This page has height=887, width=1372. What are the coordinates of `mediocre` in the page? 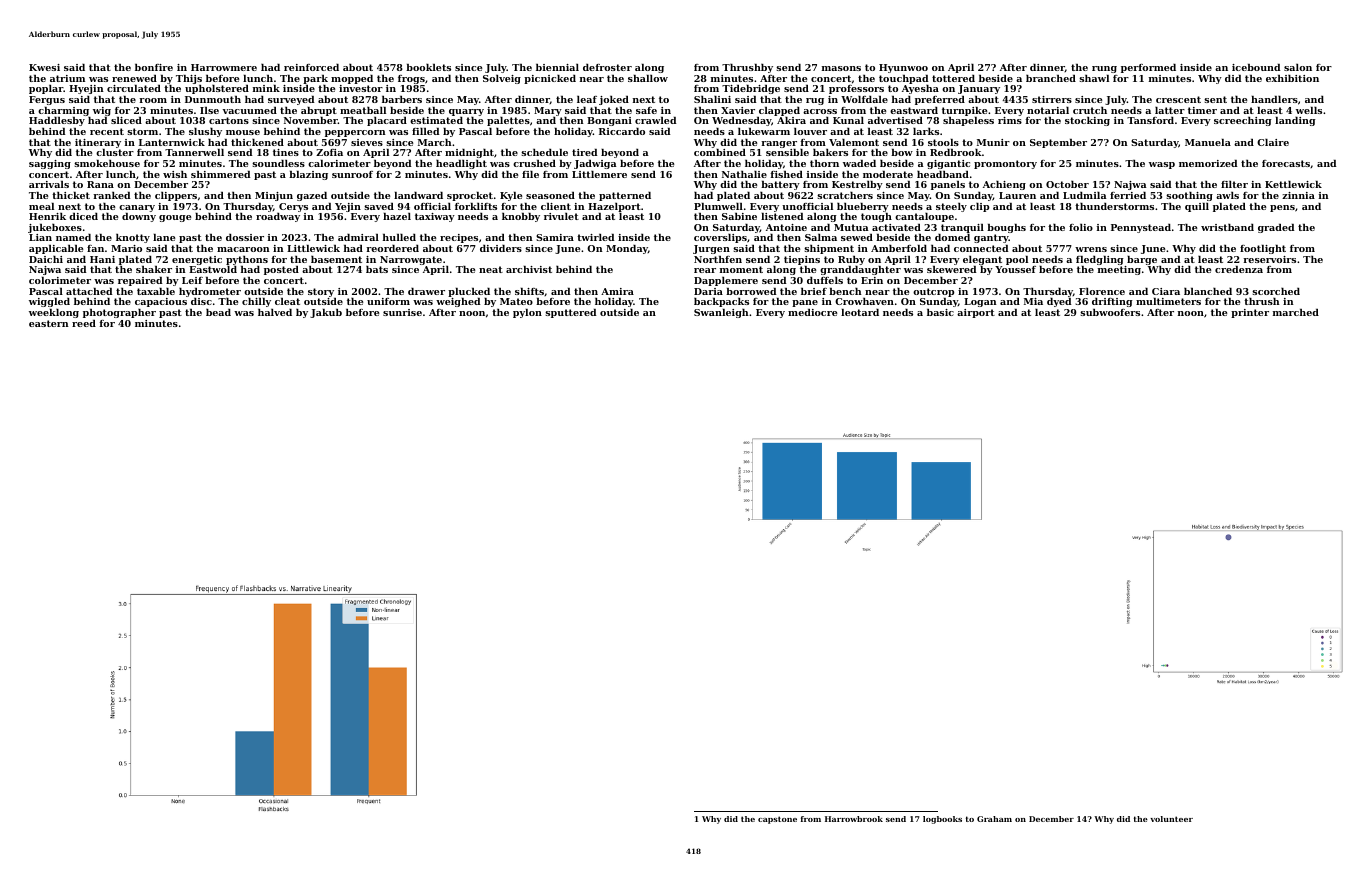 It's located at (812, 312).
